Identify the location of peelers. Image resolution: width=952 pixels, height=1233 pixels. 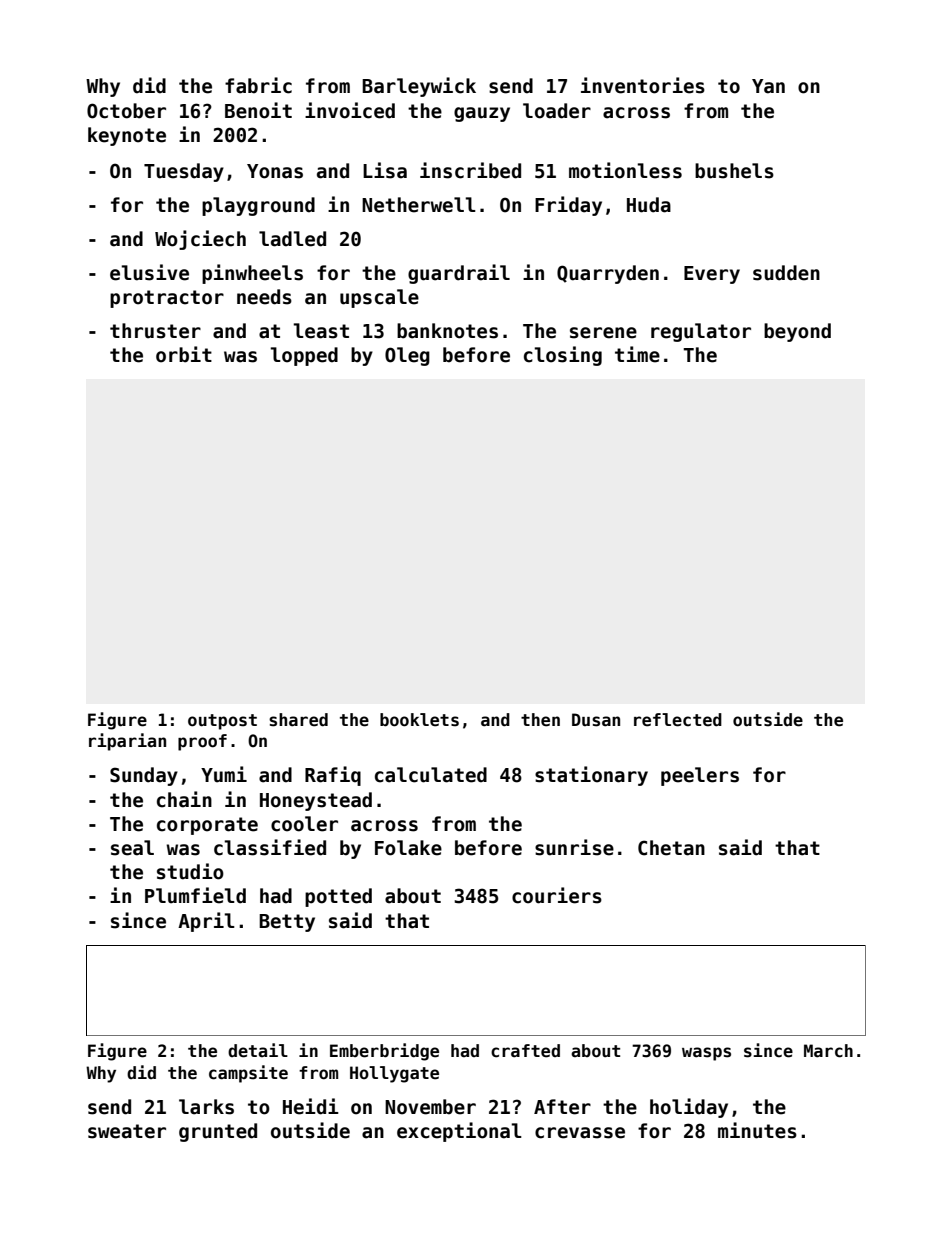
(700, 776).
